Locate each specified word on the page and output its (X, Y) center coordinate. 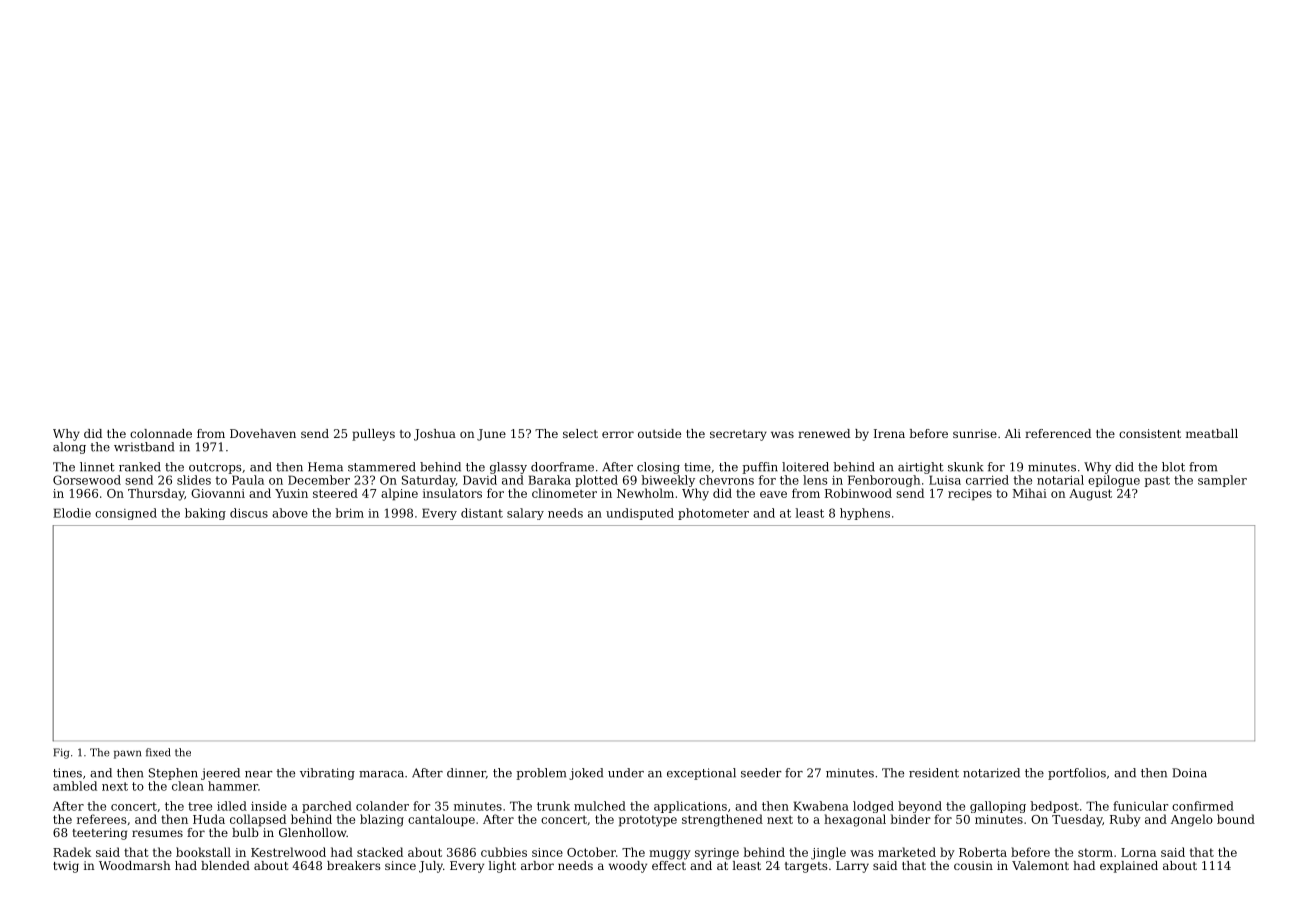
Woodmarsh (135, 865)
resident (934, 773)
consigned (126, 514)
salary (525, 514)
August (1090, 495)
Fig (61, 753)
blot (1173, 467)
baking (205, 514)
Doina (1189, 773)
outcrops (215, 468)
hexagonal (855, 820)
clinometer (564, 493)
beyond (920, 807)
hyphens (865, 514)
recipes (970, 495)
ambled (75, 786)
